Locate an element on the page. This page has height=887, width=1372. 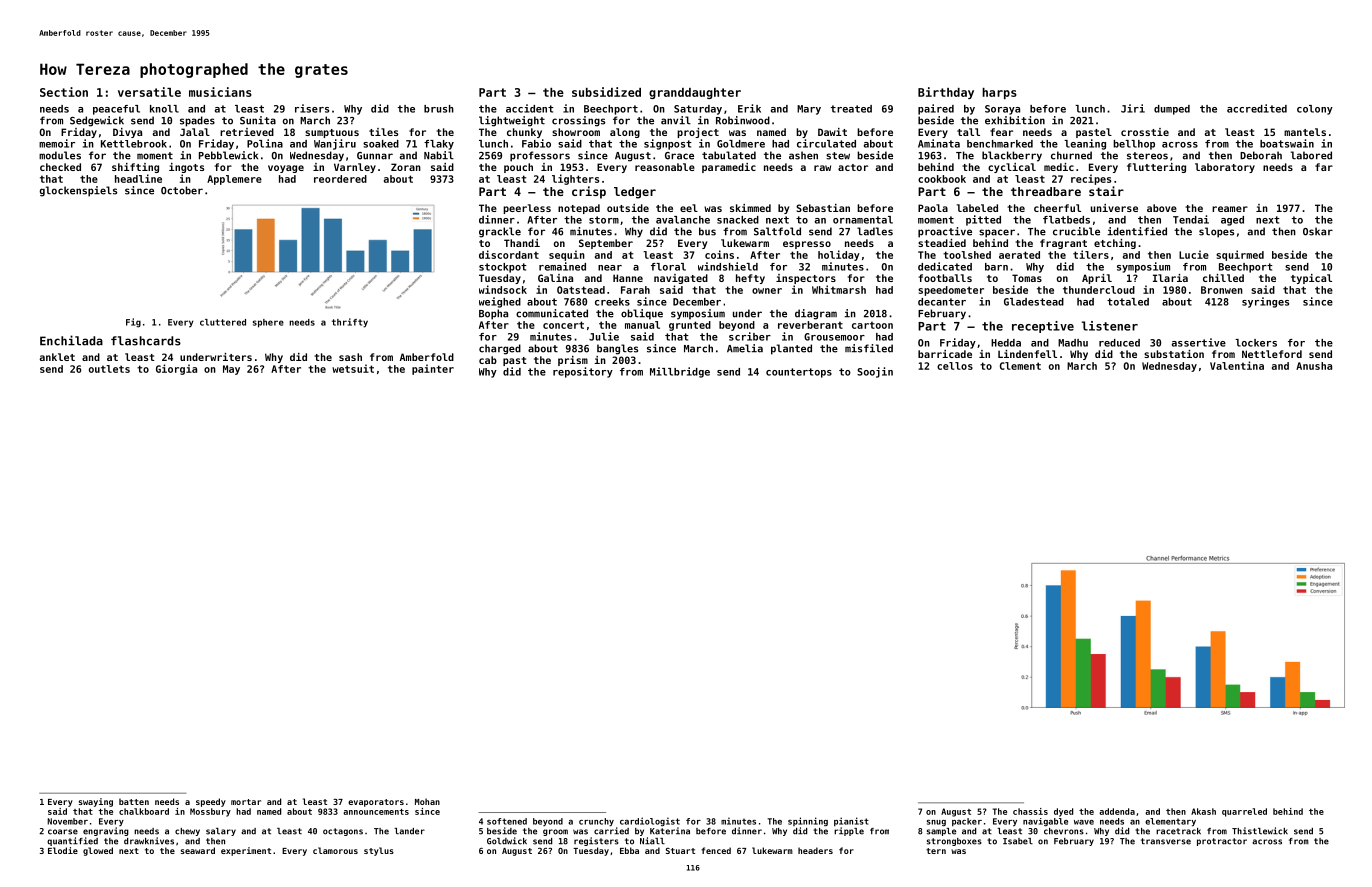
swaying is located at coordinates (96, 802).
